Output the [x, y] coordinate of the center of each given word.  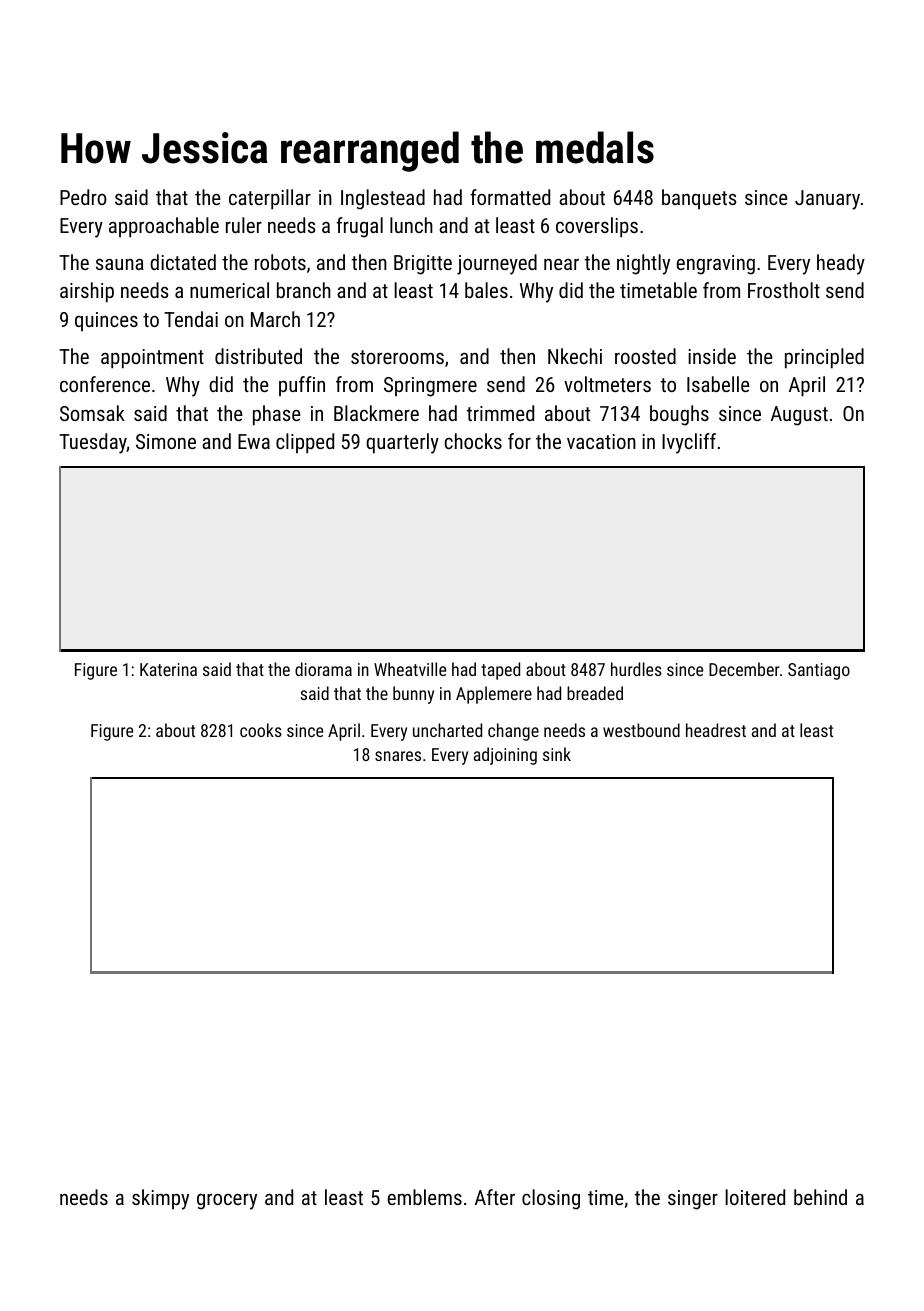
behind [820, 1197]
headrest [716, 730]
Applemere [494, 695]
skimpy [160, 1199]
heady [841, 264]
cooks [261, 730]
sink [557, 754]
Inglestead [383, 199]
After [495, 1197]
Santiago [819, 671]
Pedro [83, 197]
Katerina [168, 669]
